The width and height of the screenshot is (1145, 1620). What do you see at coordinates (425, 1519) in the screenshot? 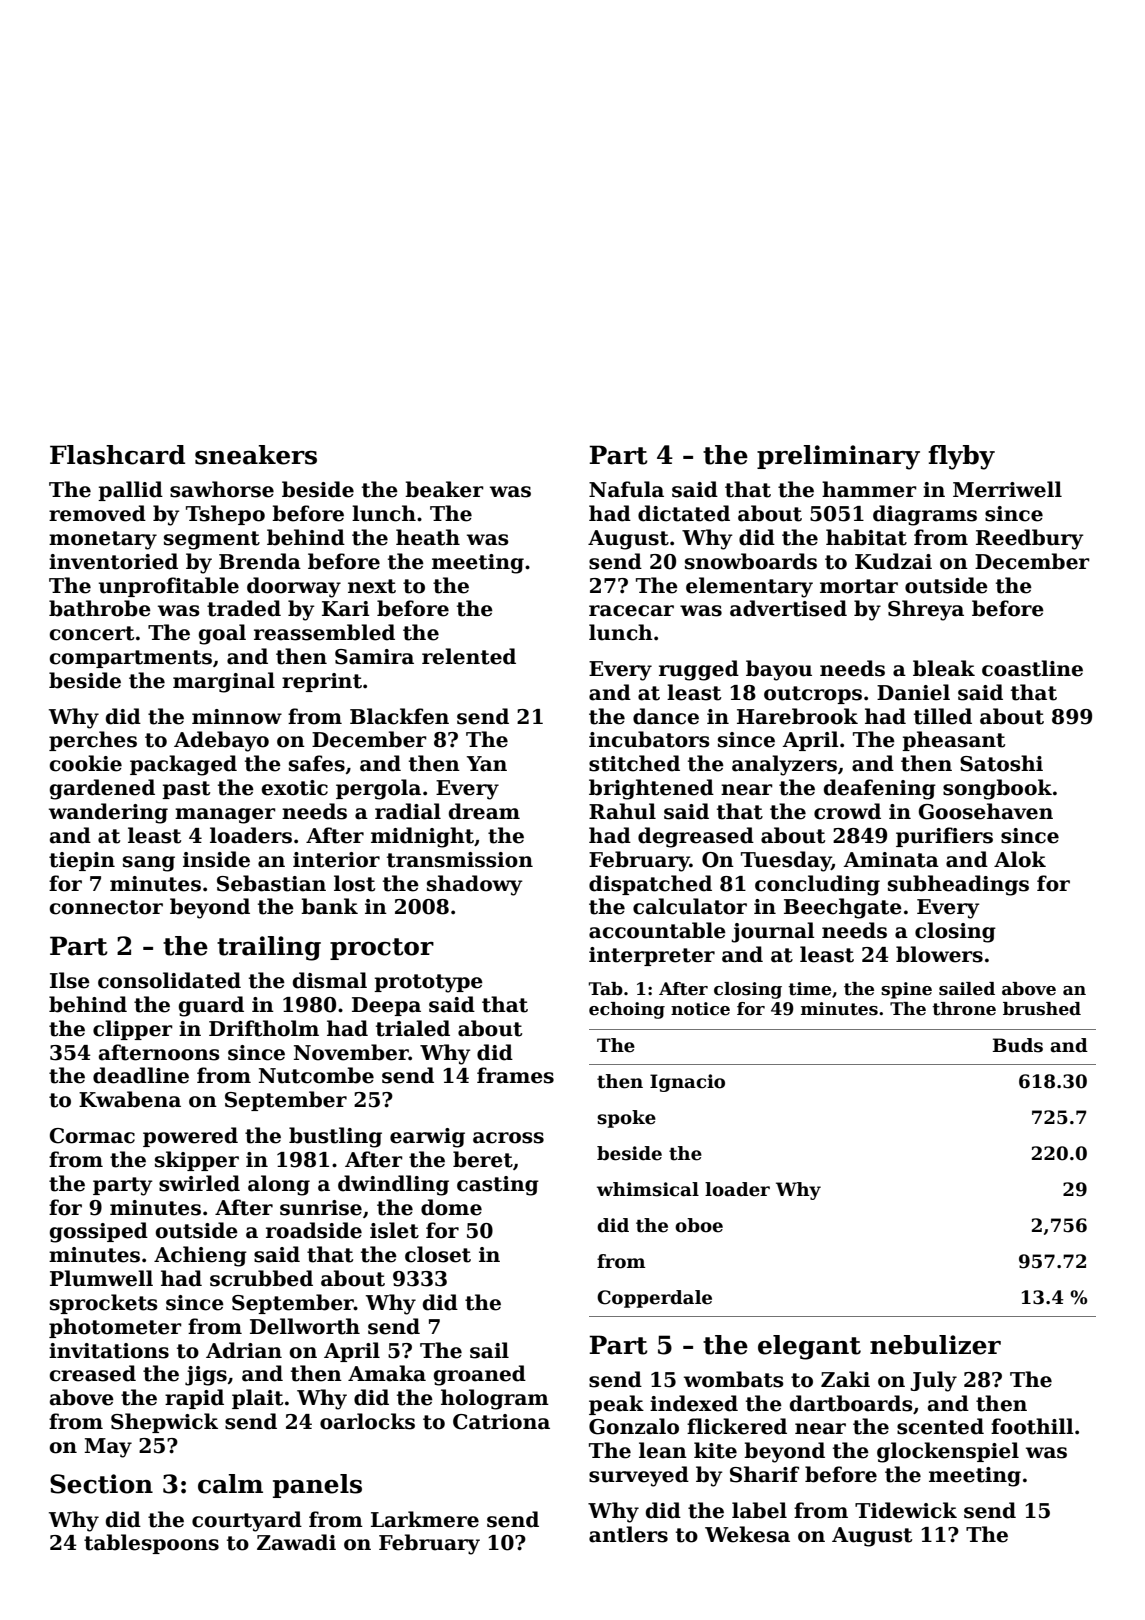
I see `Larkmere` at bounding box center [425, 1519].
